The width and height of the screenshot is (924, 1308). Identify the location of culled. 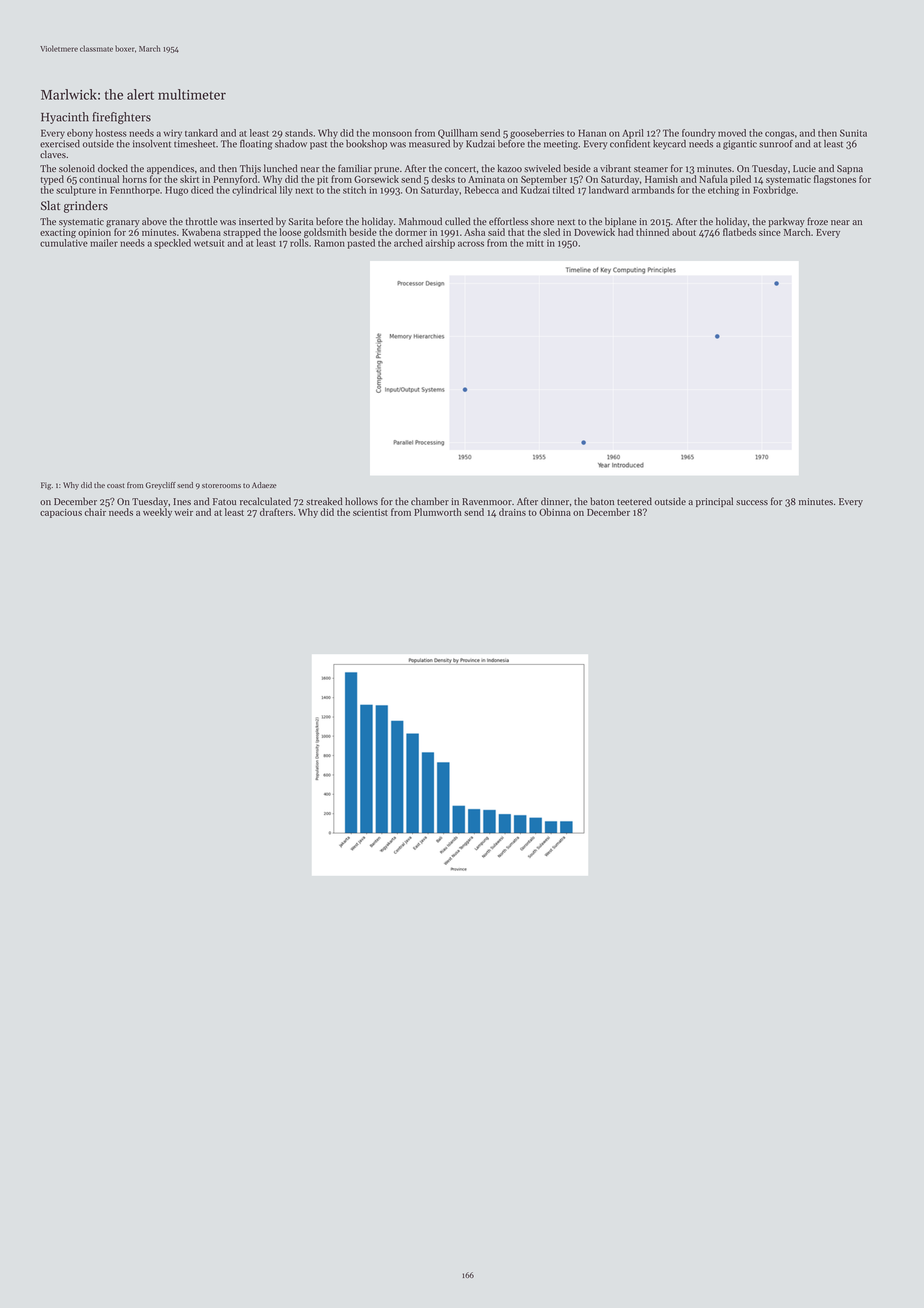
(458, 221).
